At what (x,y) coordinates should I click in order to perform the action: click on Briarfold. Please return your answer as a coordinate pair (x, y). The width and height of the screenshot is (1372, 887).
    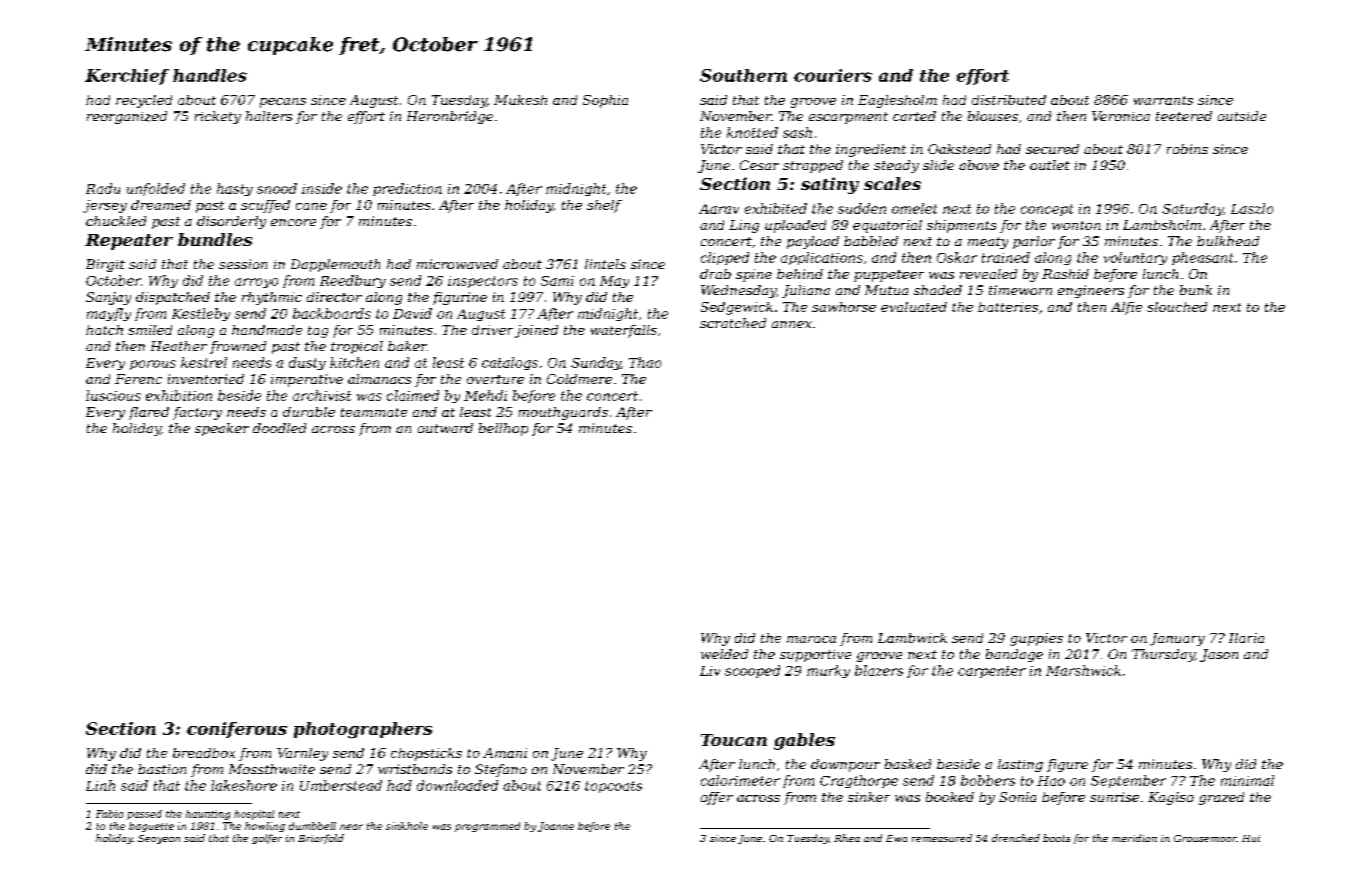
    Looking at the image, I should click on (321, 839).
